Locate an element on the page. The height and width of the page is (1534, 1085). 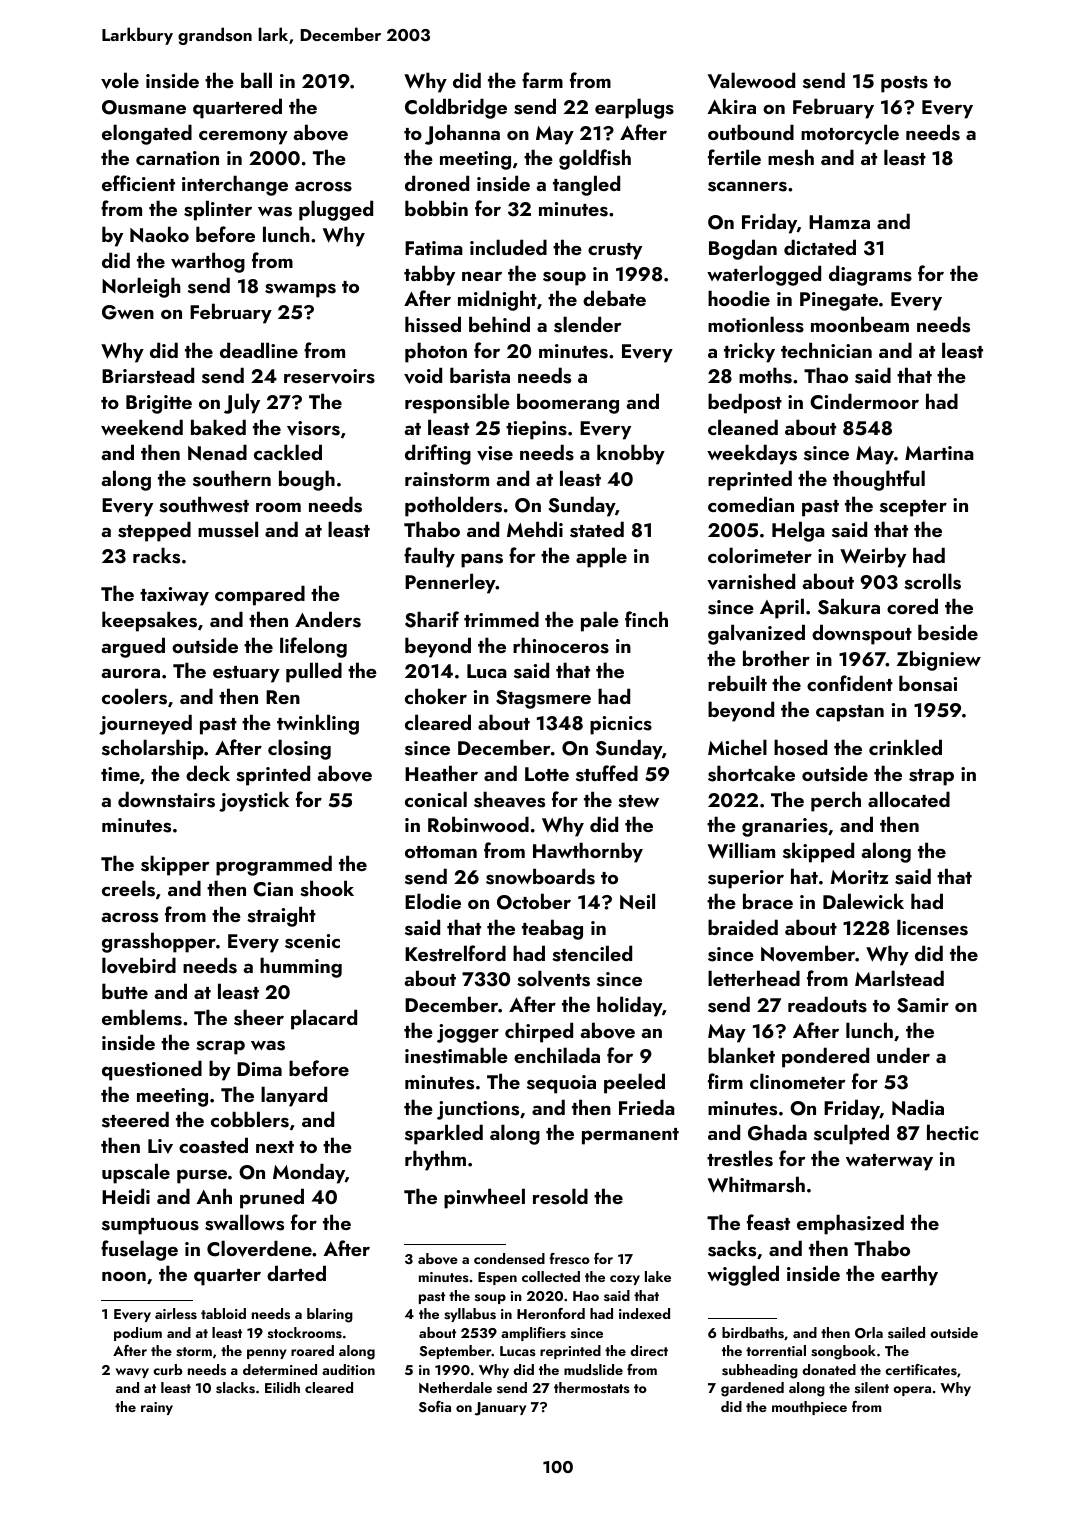
mussel is located at coordinates (228, 529).
